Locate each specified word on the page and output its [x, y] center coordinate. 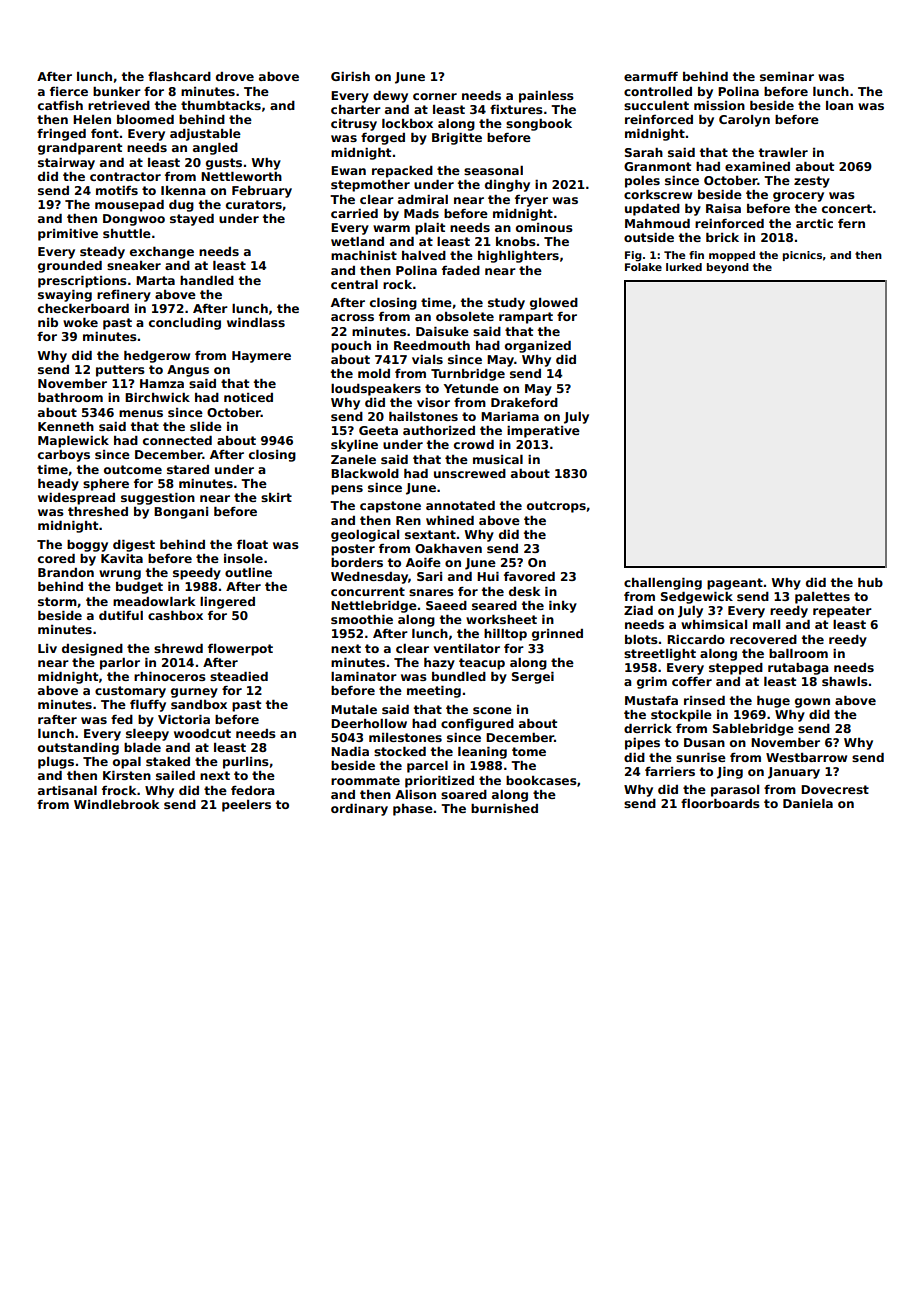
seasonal [493, 170]
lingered [227, 603]
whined [450, 520]
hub [870, 582]
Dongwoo [134, 220]
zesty [812, 182]
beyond [728, 268]
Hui [488, 576]
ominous [544, 227]
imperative [543, 432]
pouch [351, 347]
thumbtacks [221, 105]
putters [120, 371]
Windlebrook [116, 804]
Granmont [657, 166]
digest [134, 546]
